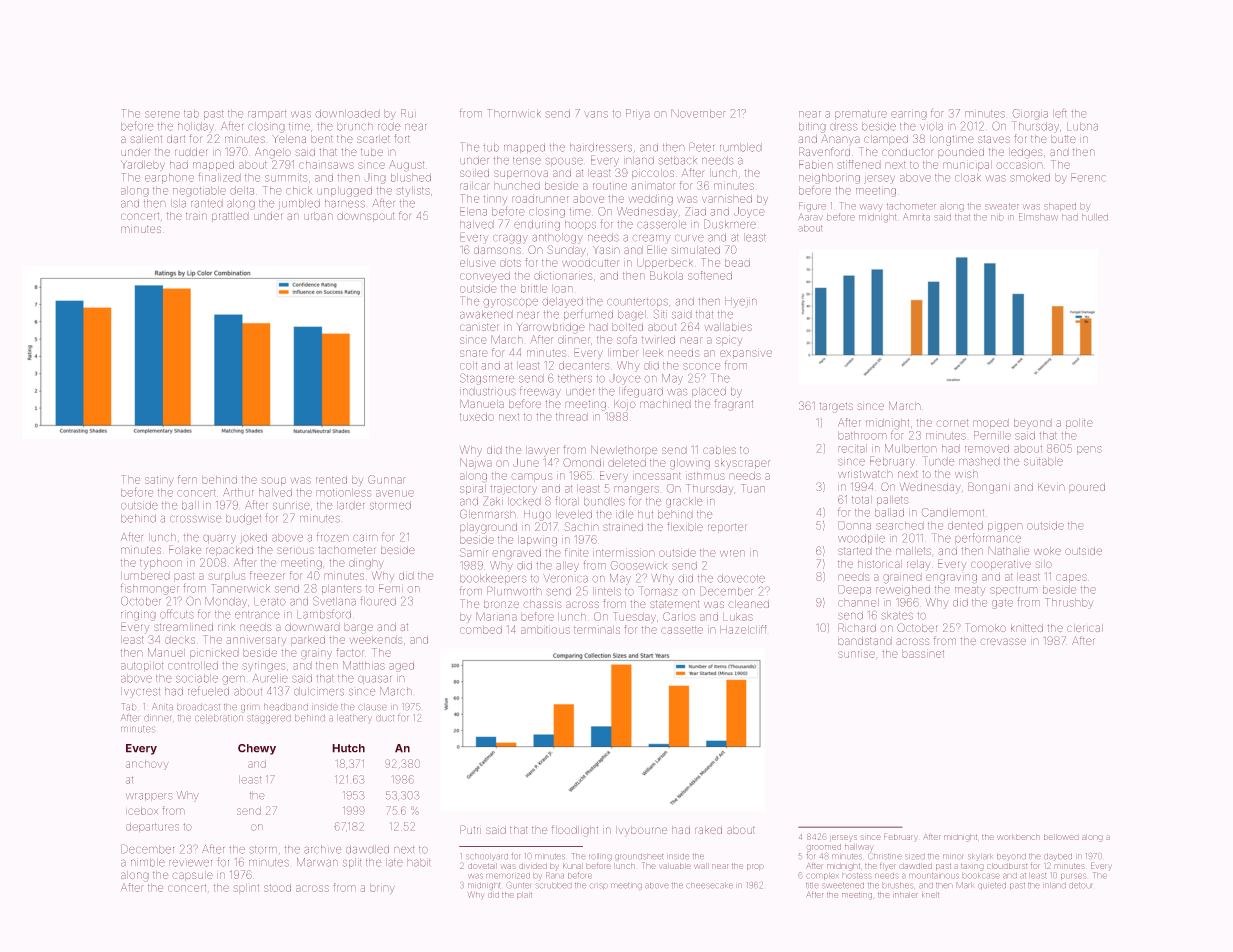 This screenshot has height=952, width=1233. I want to click on bent, so click(322, 139).
